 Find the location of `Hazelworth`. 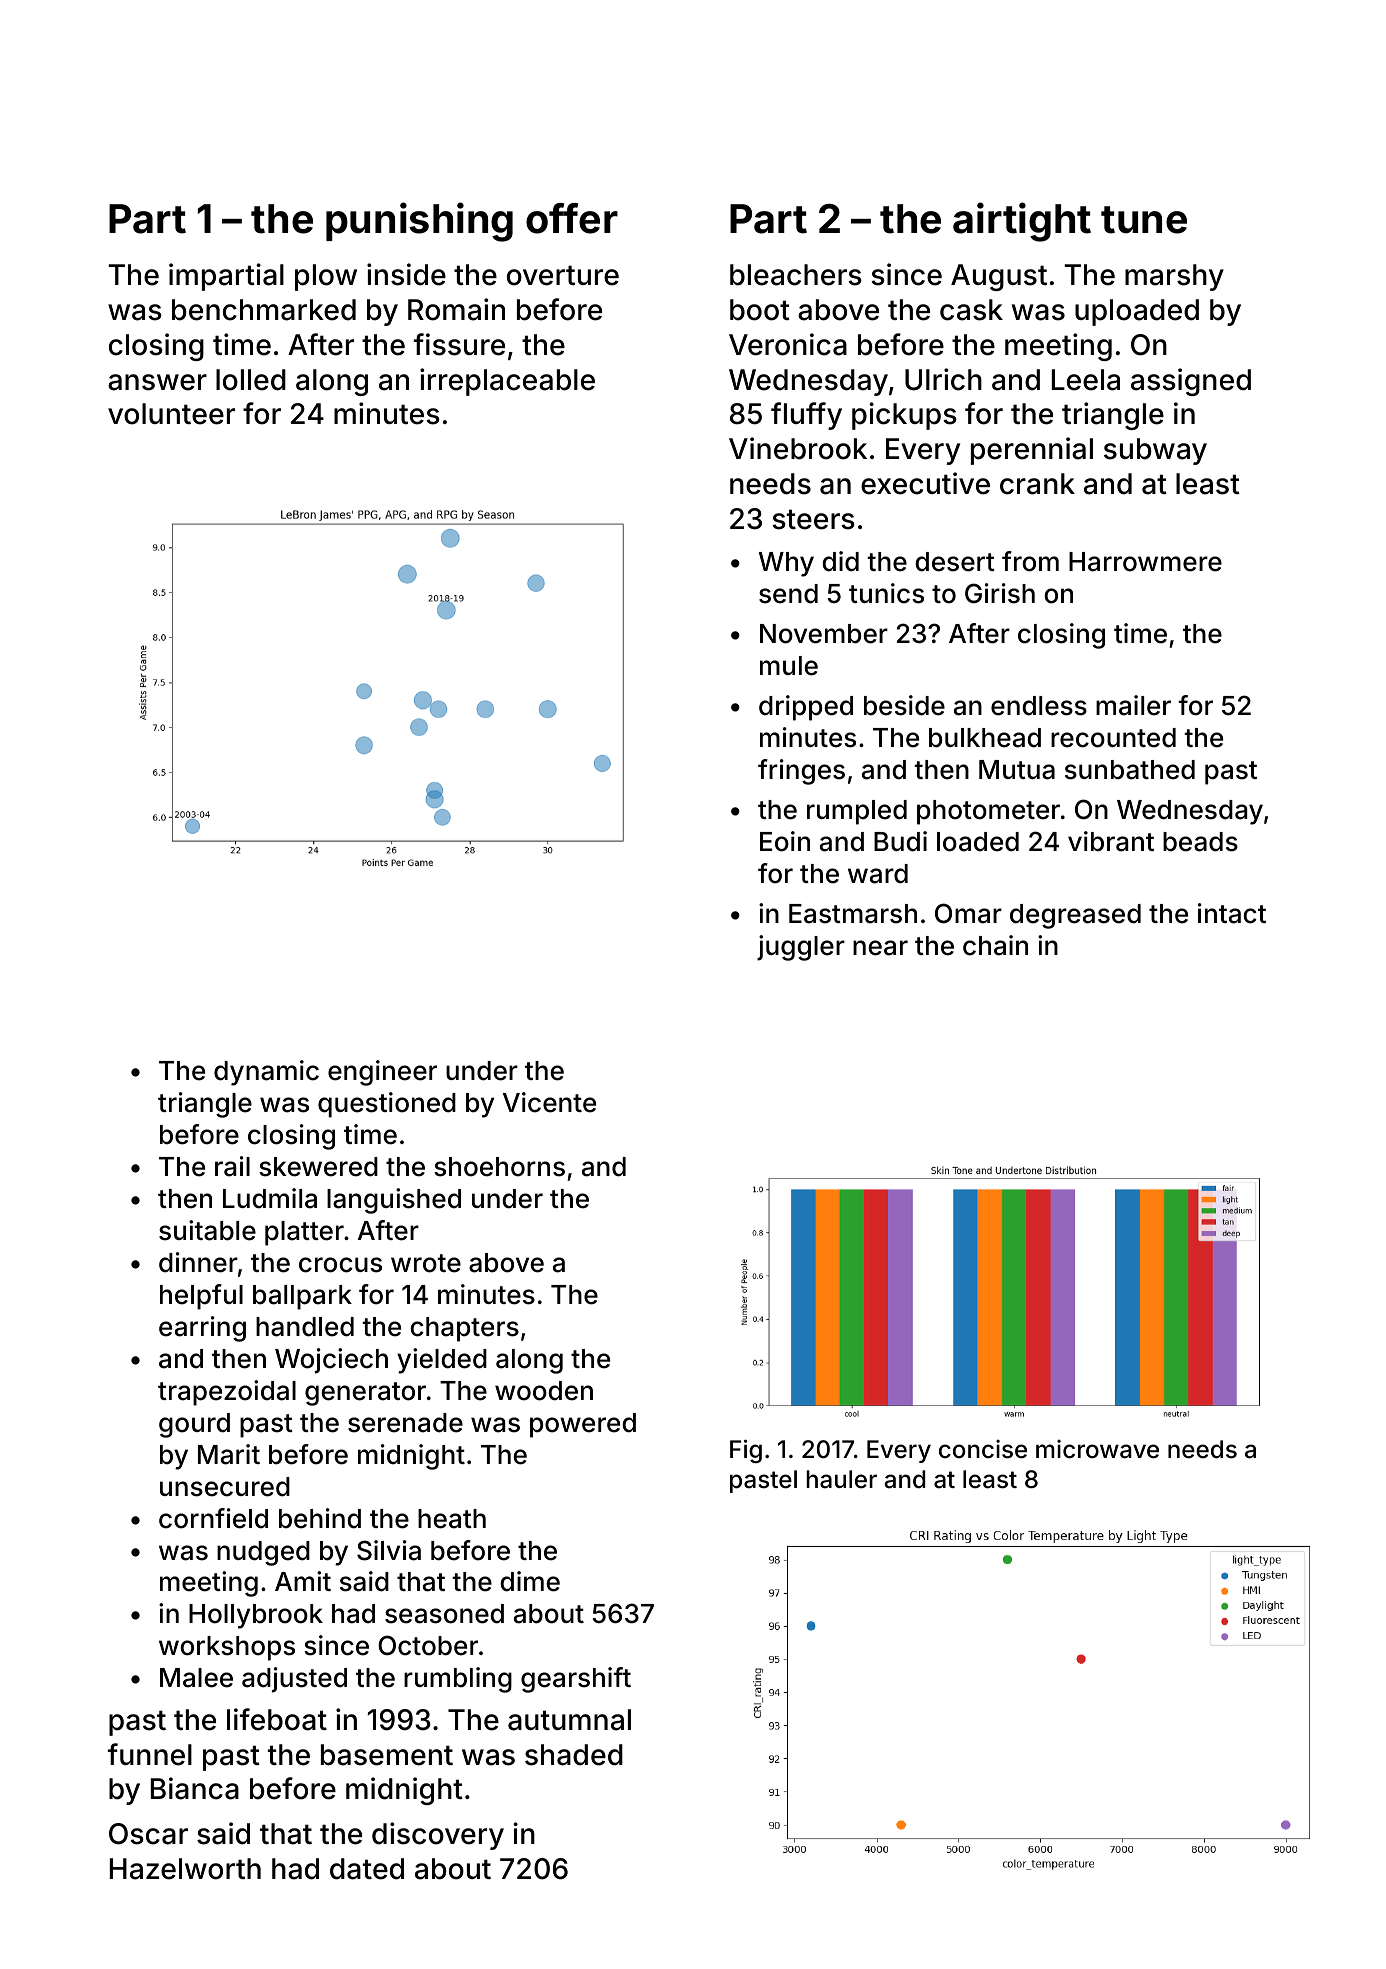

Hazelworth is located at coordinates (185, 1869).
